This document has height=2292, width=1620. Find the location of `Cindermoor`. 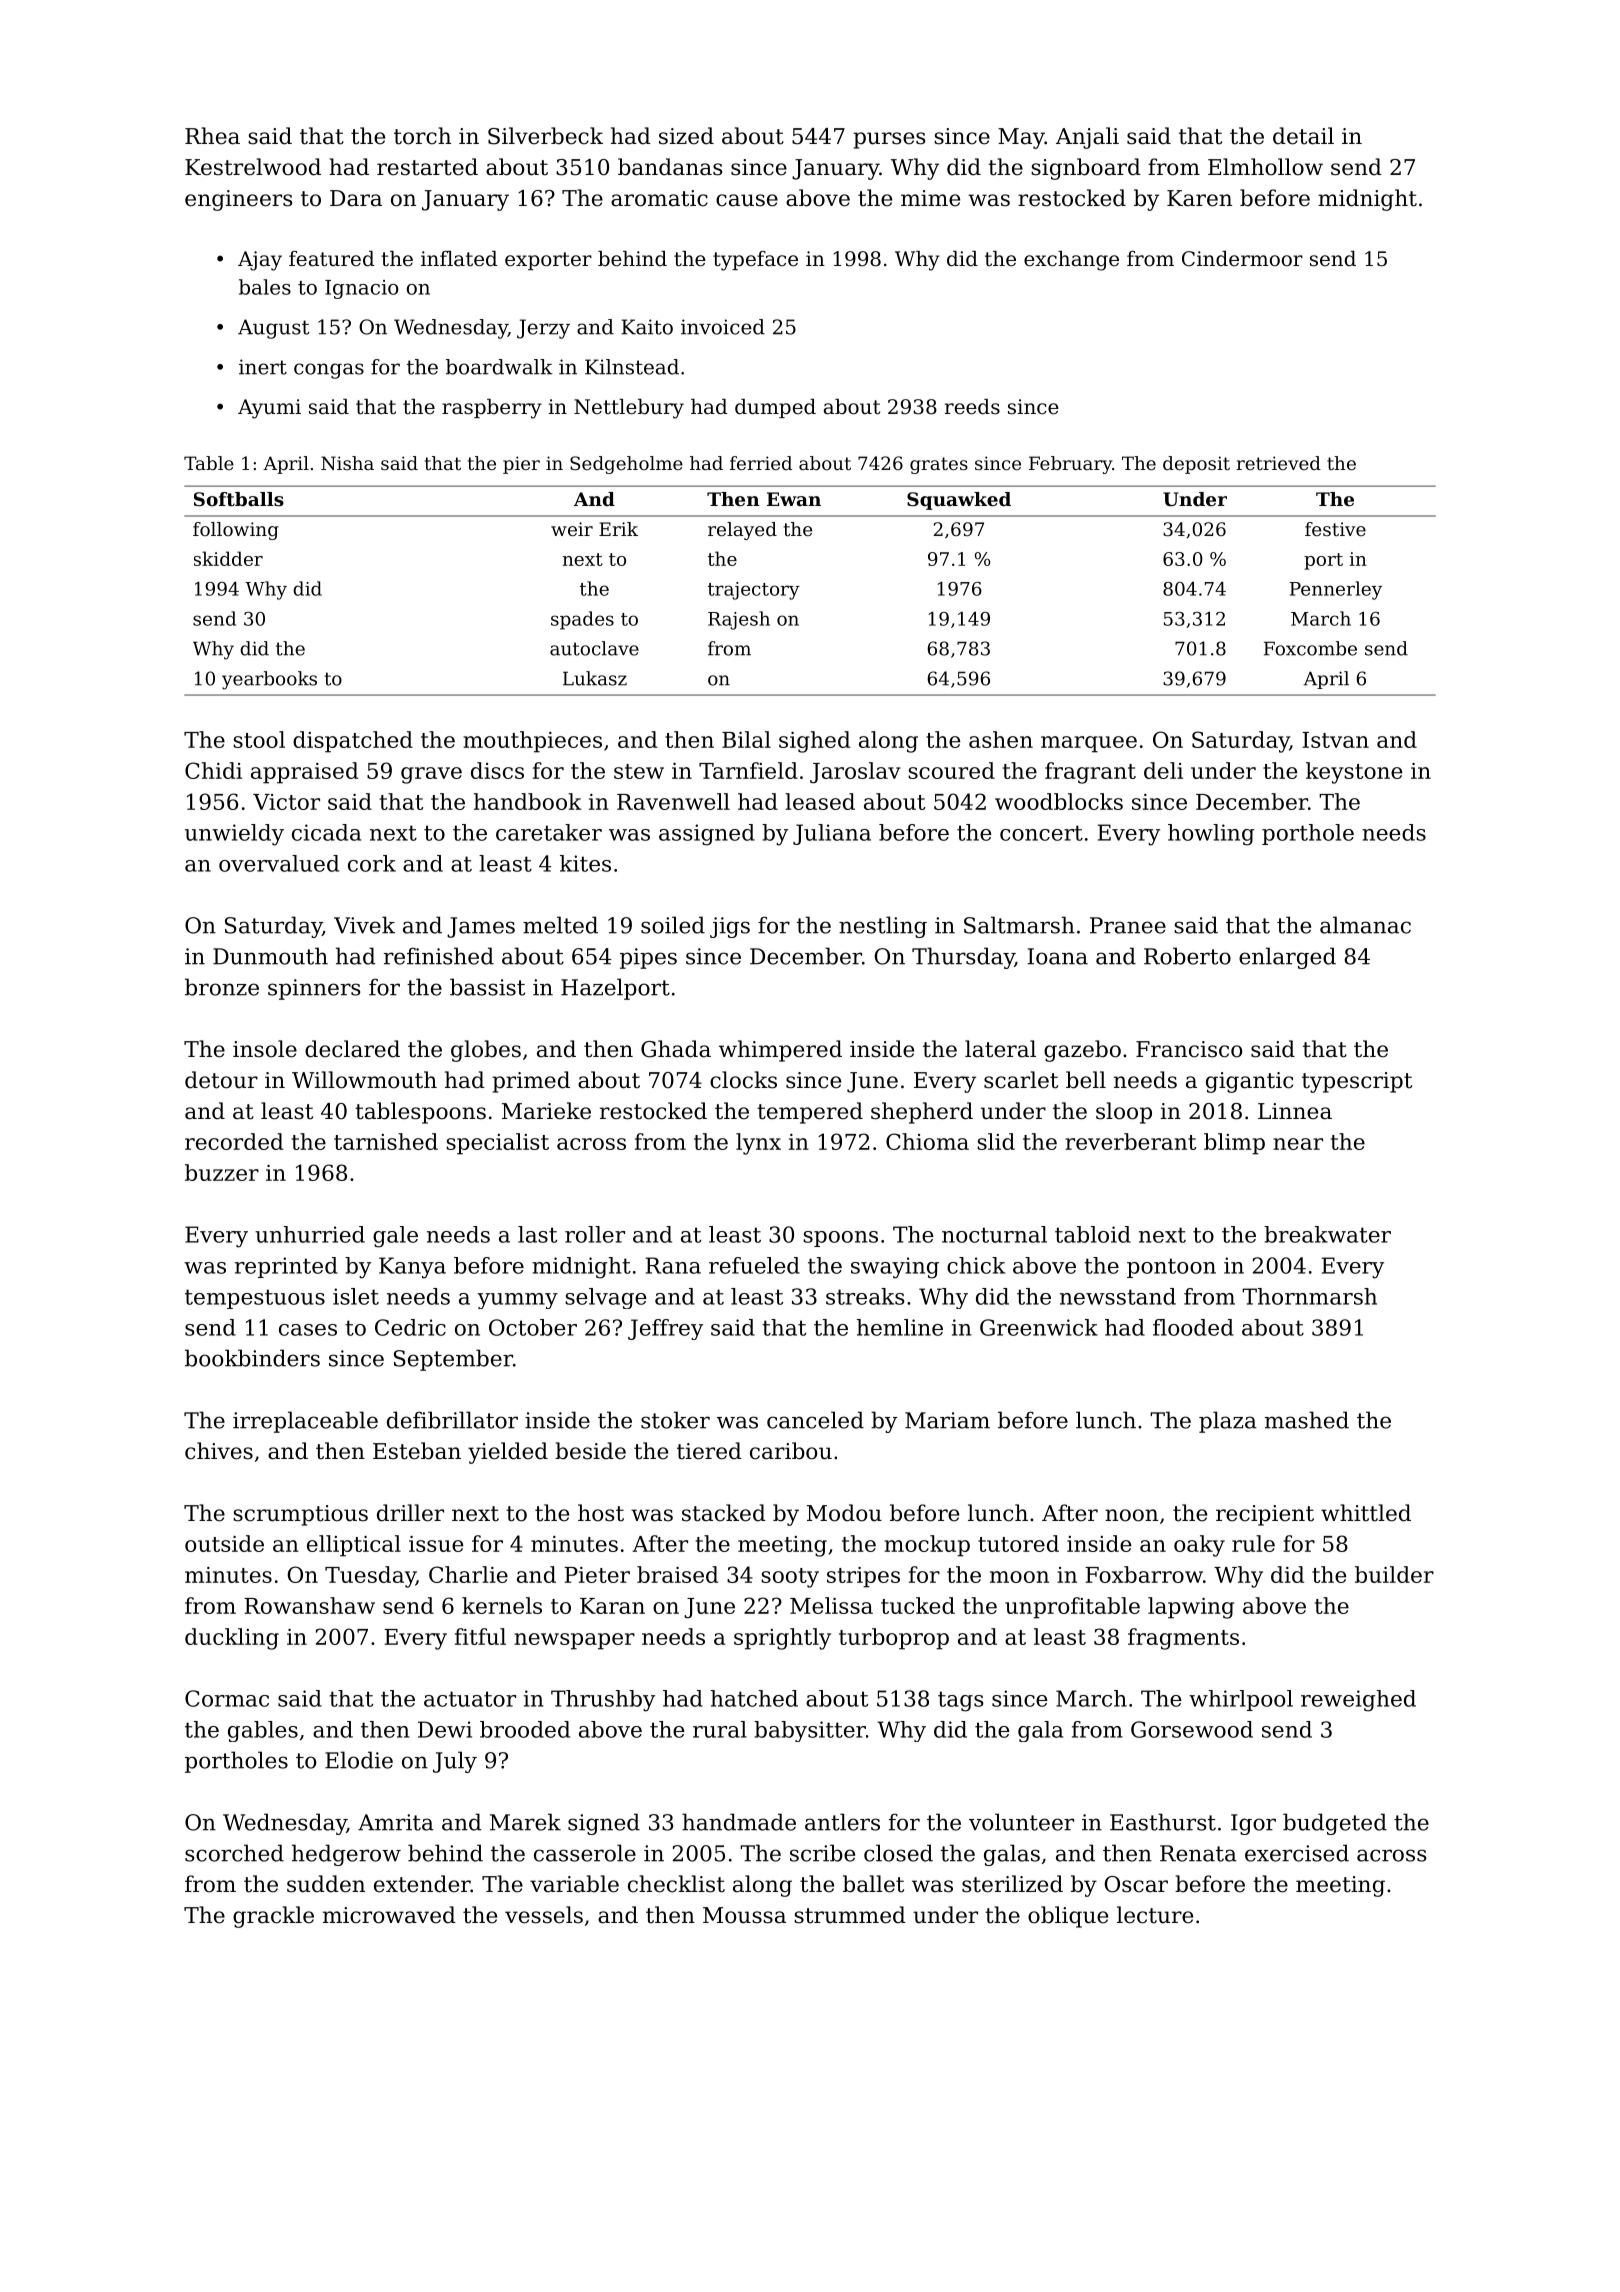

Cindermoor is located at coordinates (1242, 259).
